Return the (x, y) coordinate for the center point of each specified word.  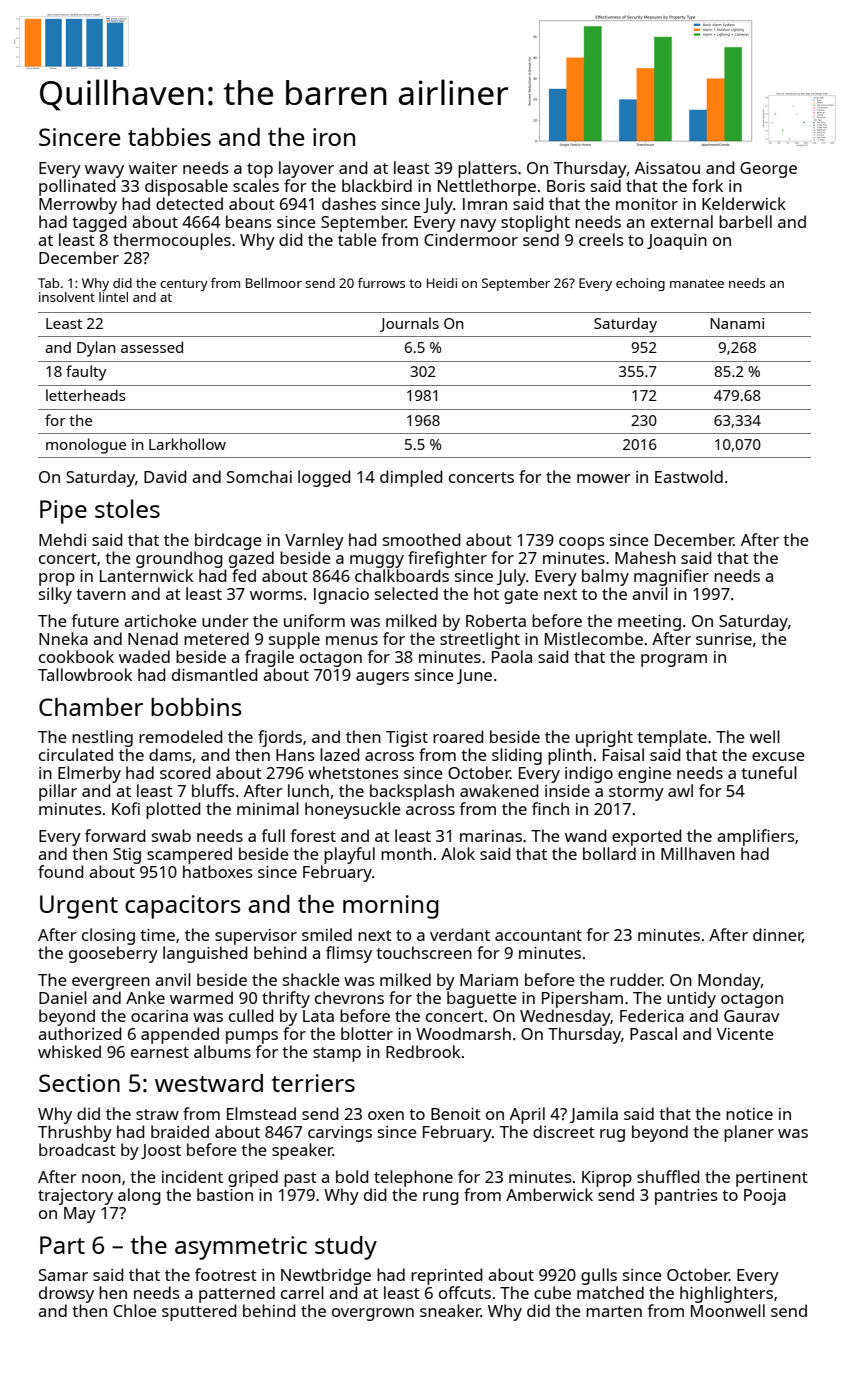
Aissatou (667, 168)
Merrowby (78, 205)
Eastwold (689, 476)
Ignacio (341, 596)
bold (352, 1176)
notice (749, 1114)
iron (334, 137)
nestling (102, 738)
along (139, 1196)
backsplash (412, 792)
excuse (778, 756)
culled (251, 1015)
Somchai (259, 476)
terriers (313, 1083)
